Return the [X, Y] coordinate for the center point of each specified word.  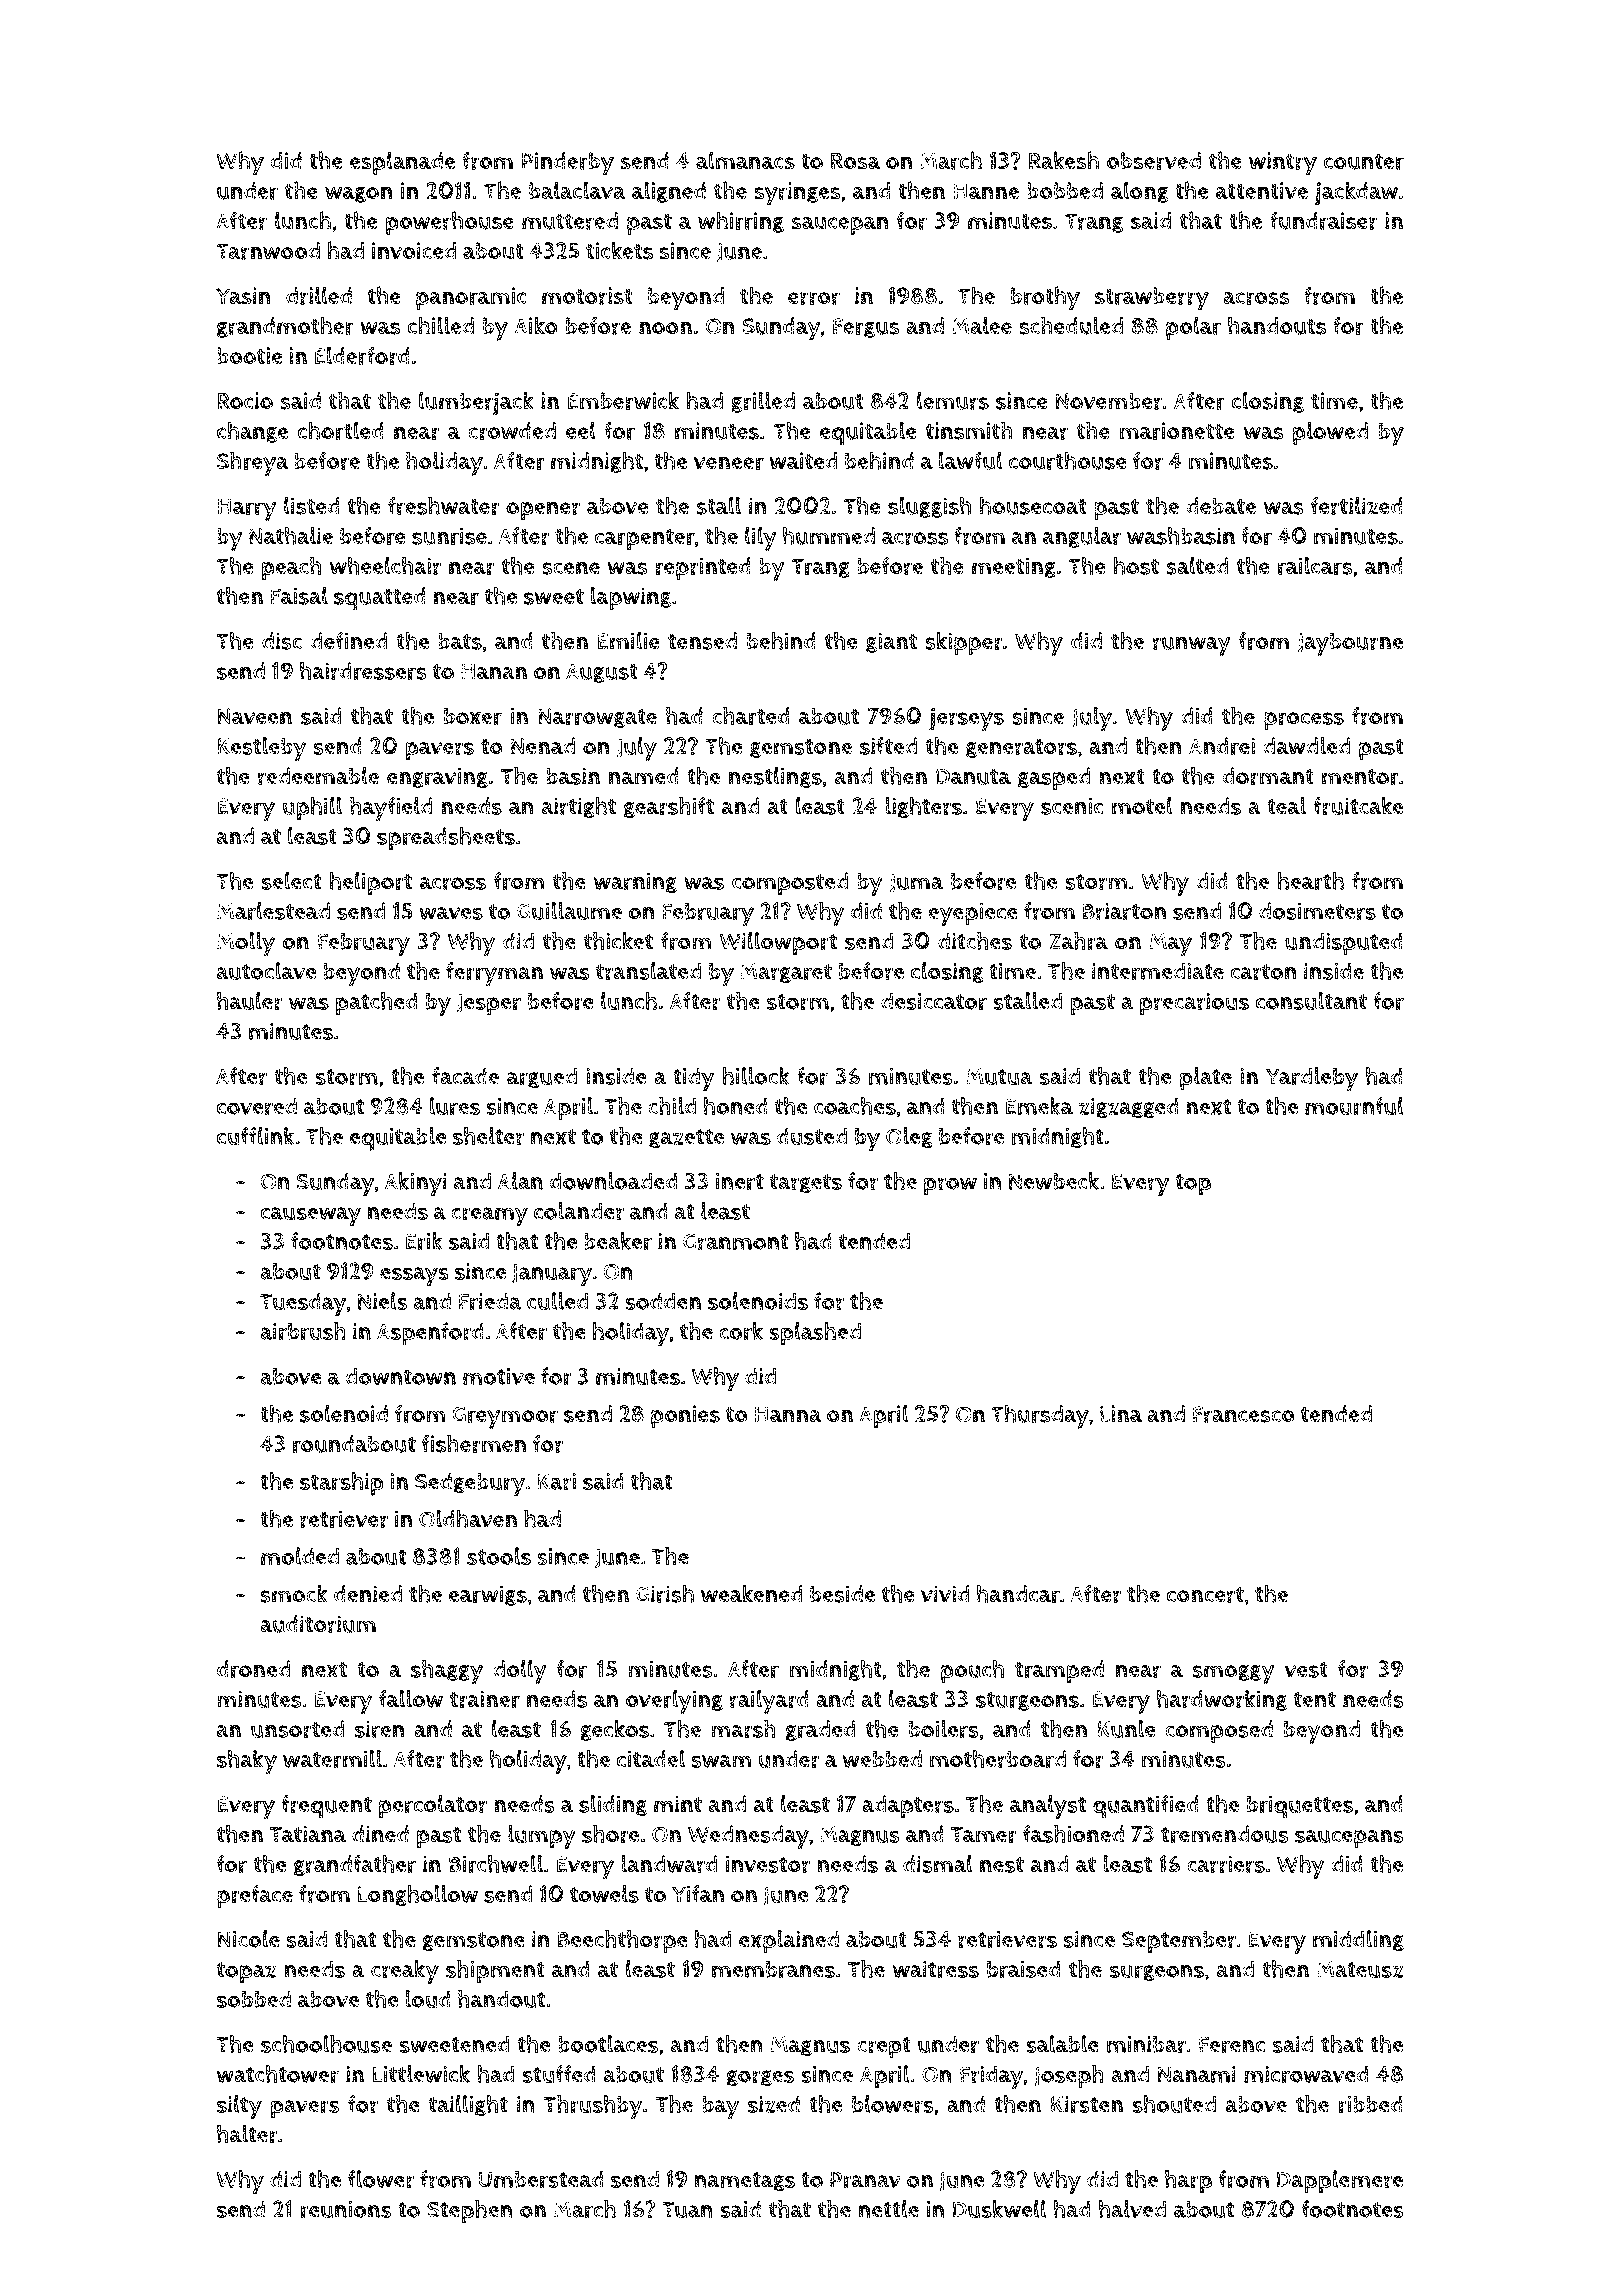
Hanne [986, 191]
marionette [1177, 431]
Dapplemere [1340, 2182]
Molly [246, 944]
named [644, 776]
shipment [495, 1972]
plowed [1330, 433]
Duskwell [1000, 2209]
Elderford [362, 355]
